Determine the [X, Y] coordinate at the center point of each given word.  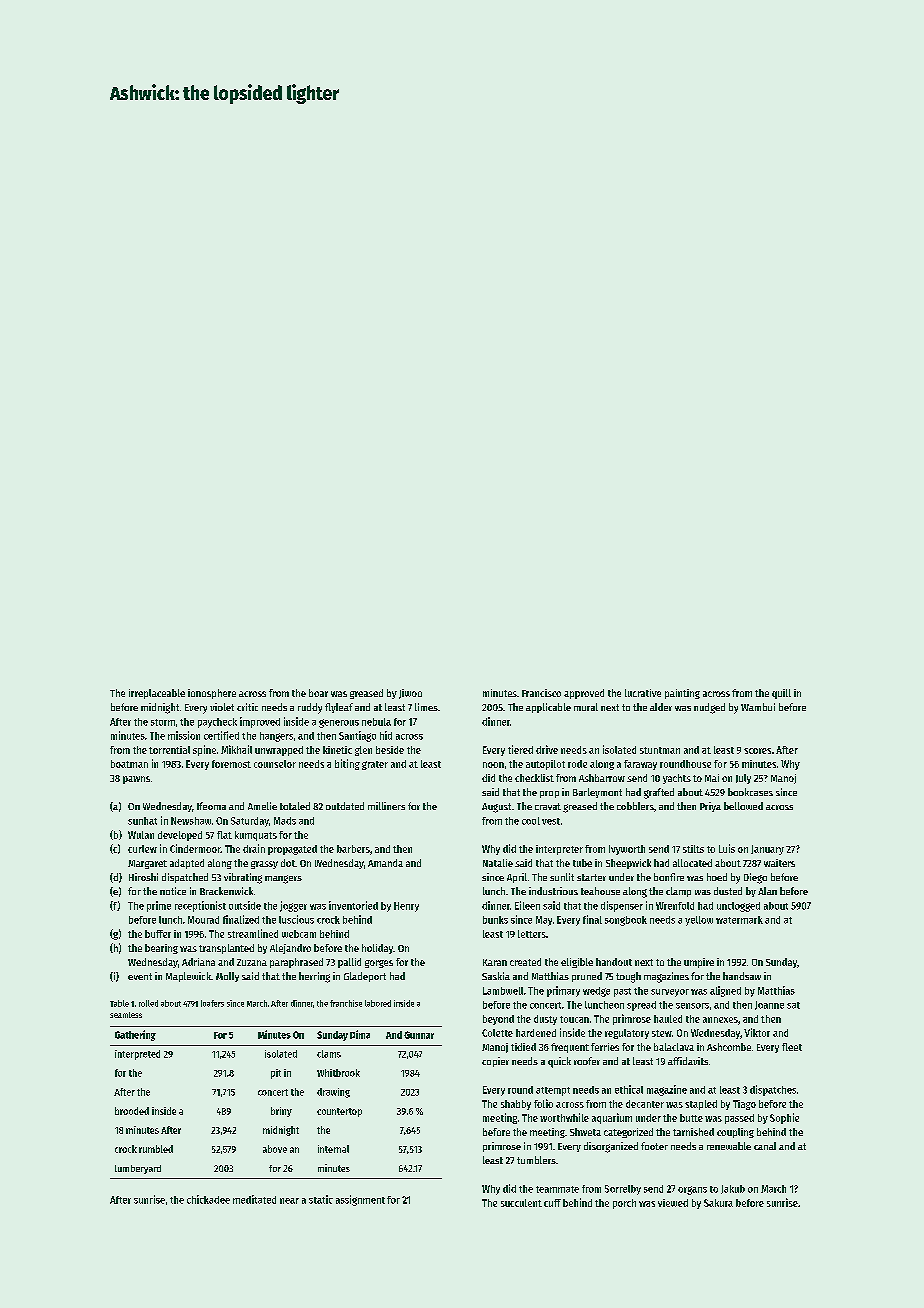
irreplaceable [157, 694]
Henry [406, 907]
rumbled [156, 1149]
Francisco [541, 693]
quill [781, 694]
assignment [360, 1200]
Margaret [147, 864]
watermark [739, 920]
